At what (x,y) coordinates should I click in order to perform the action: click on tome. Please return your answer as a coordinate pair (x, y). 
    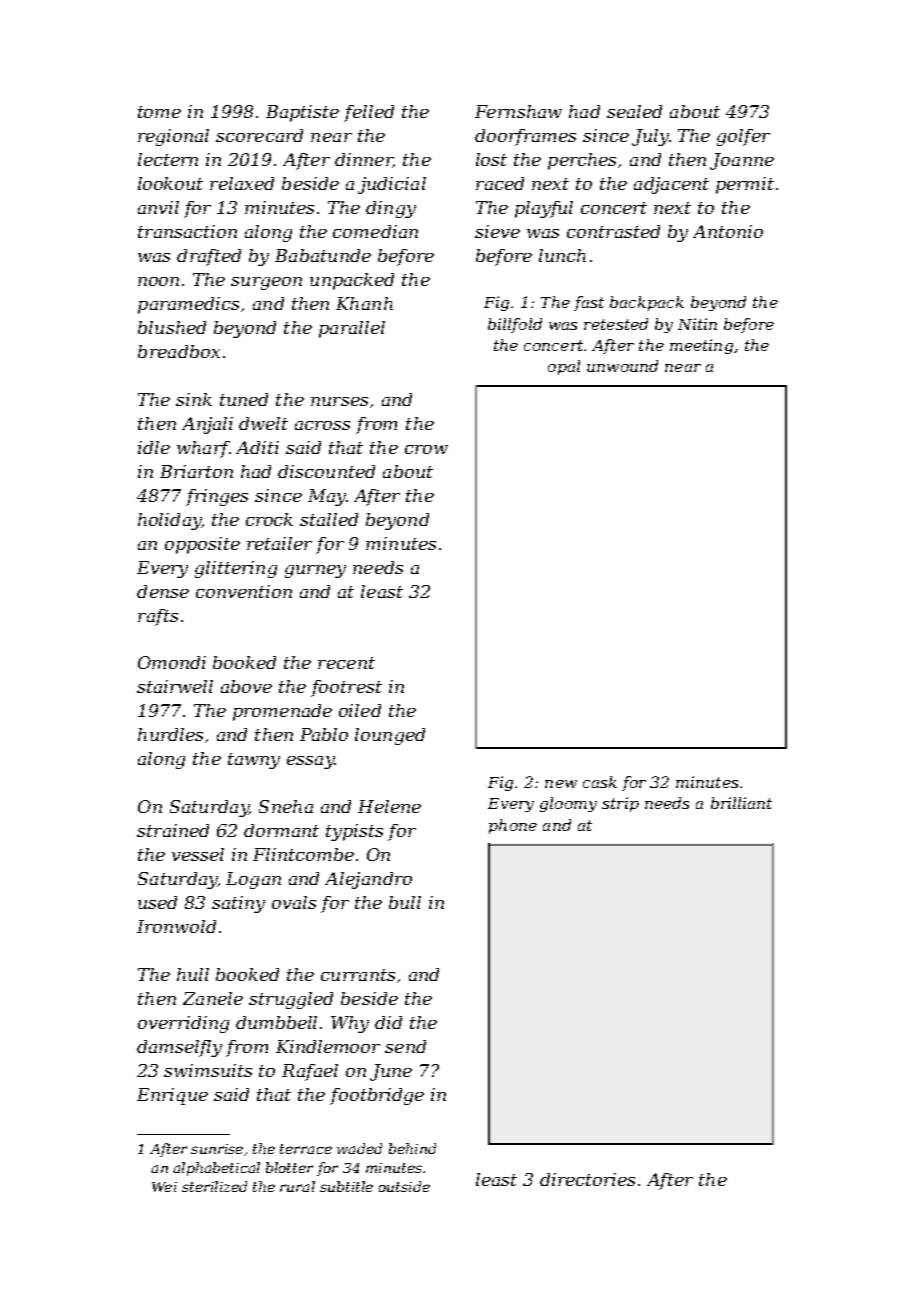
    Looking at the image, I should click on (159, 112).
